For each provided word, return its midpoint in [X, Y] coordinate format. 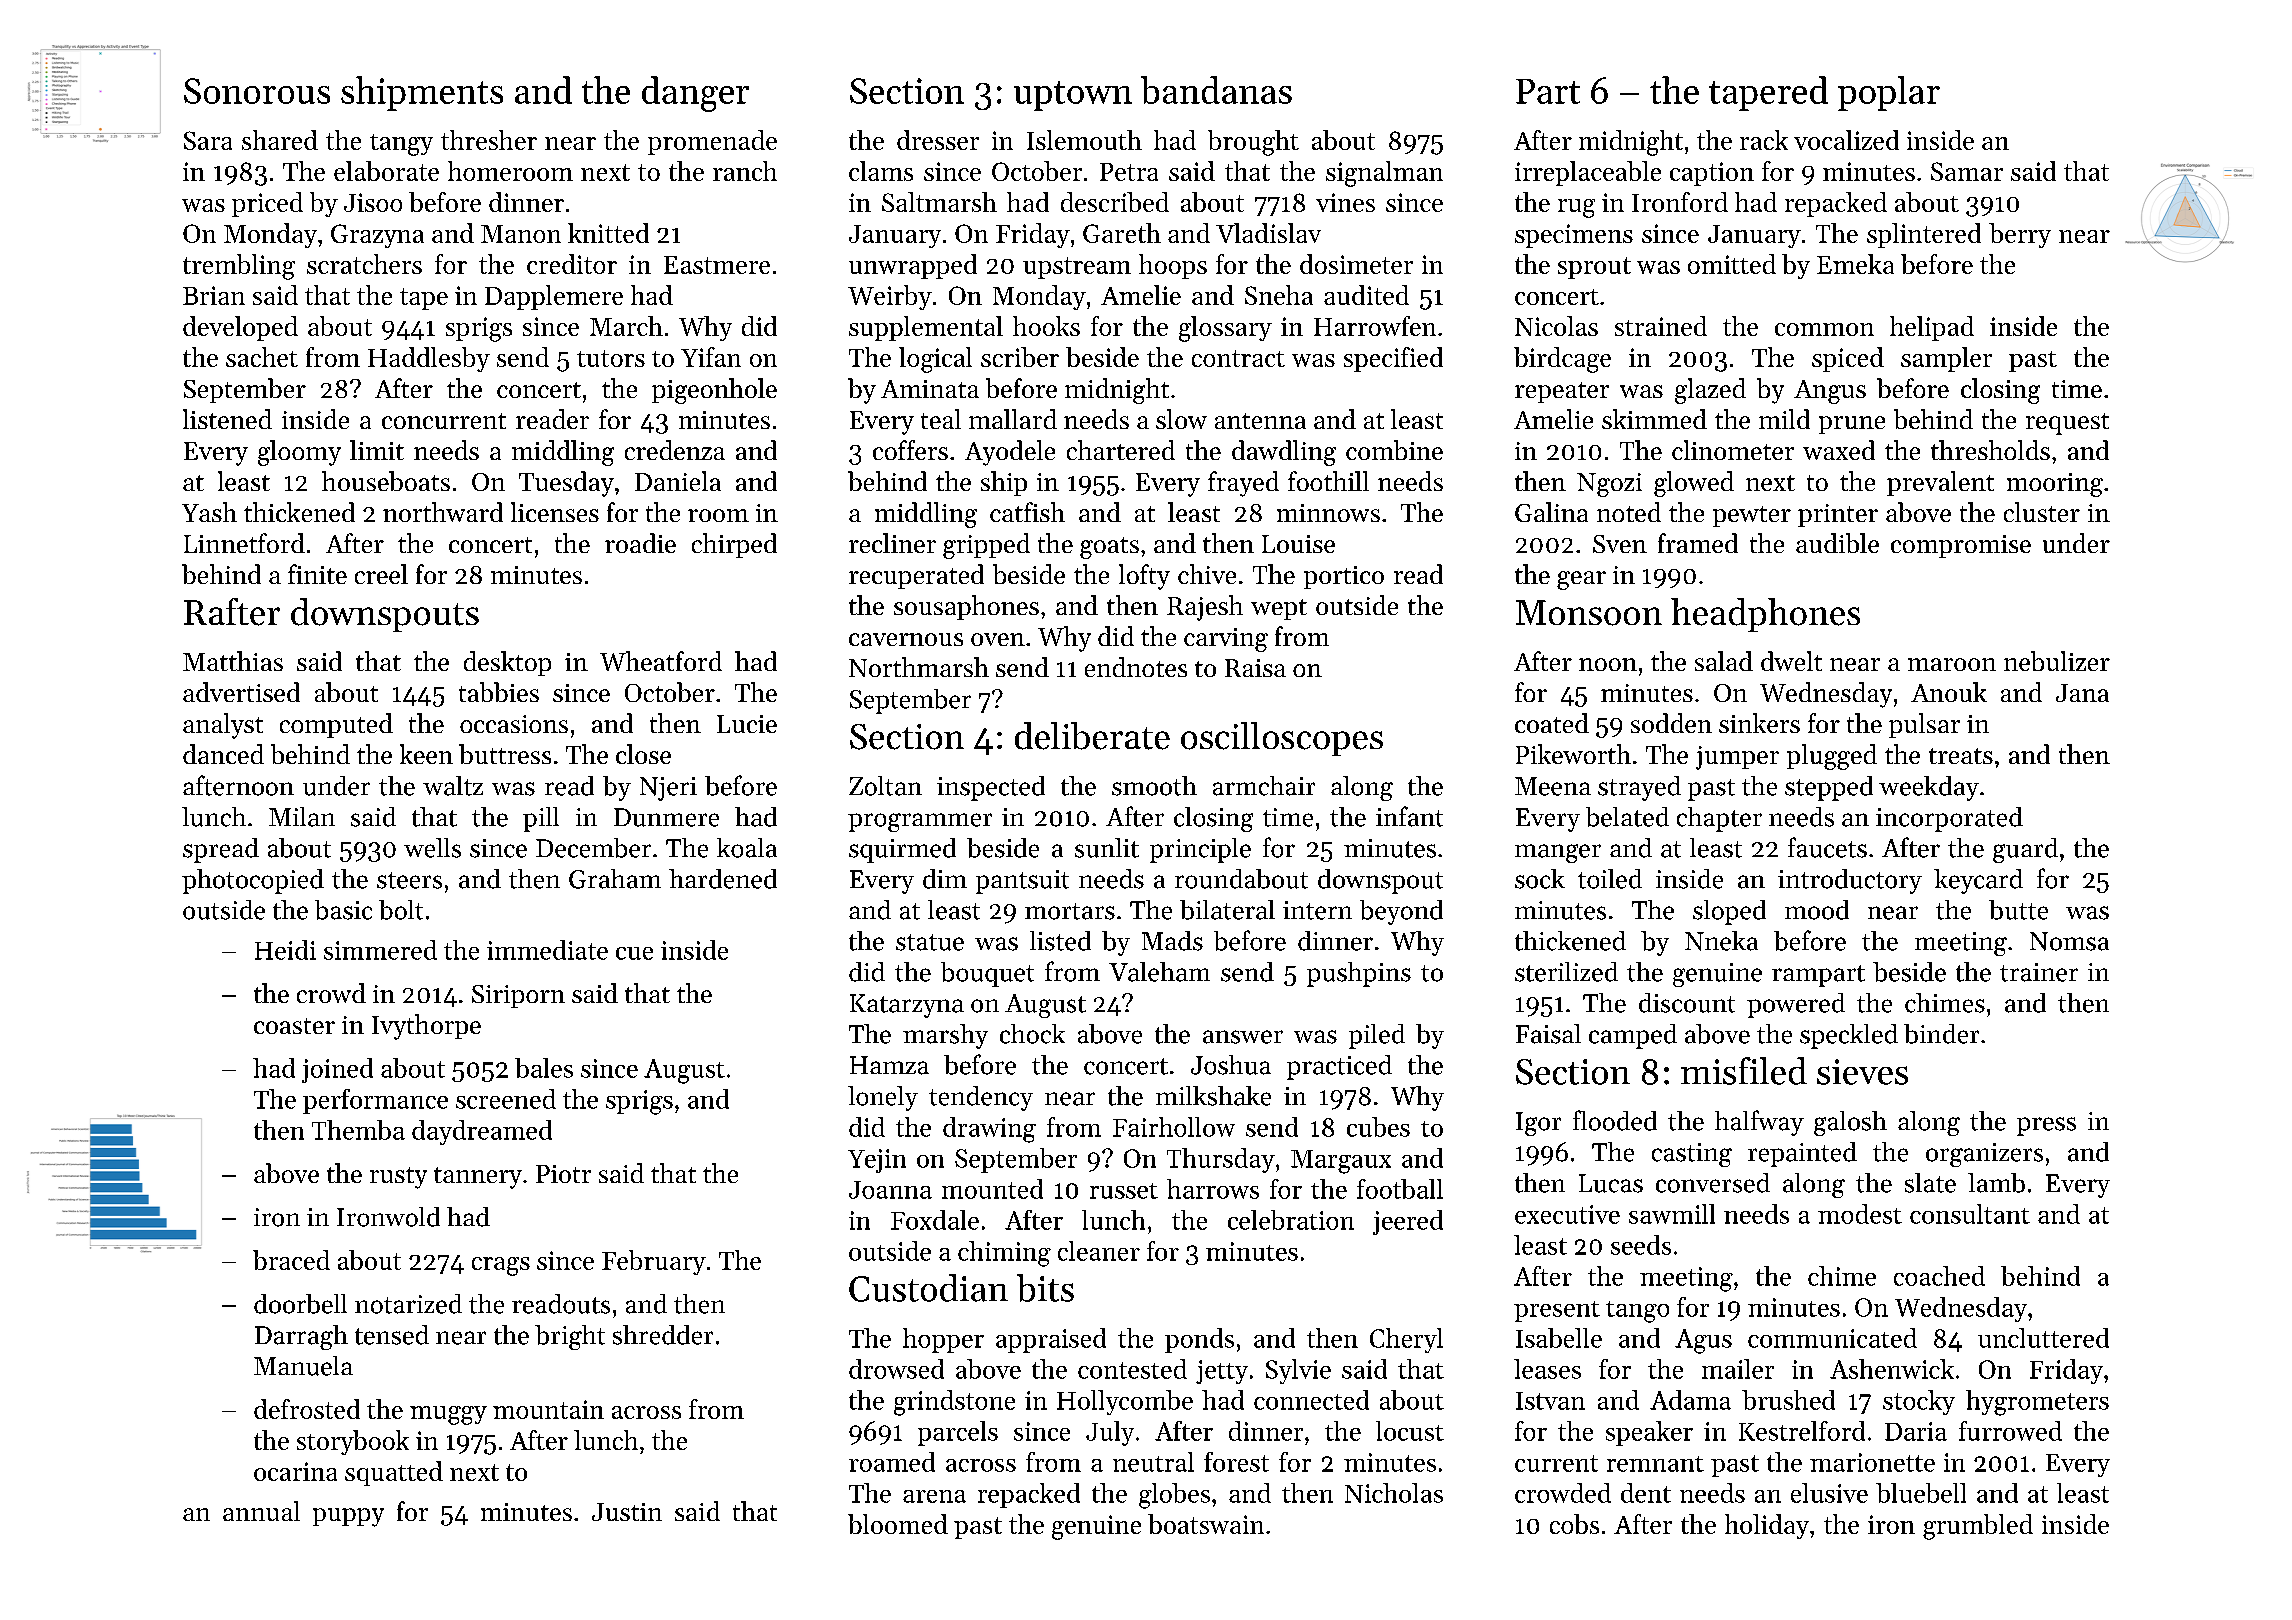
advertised [241, 692]
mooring [2055, 485]
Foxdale [935, 1220]
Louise [1298, 544]
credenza [675, 450]
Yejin [877, 1161]
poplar [1889, 93]
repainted [1802, 1154]
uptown [1073, 96]
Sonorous [257, 91]
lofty [1144, 577]
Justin [627, 1512]
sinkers [1759, 723]
